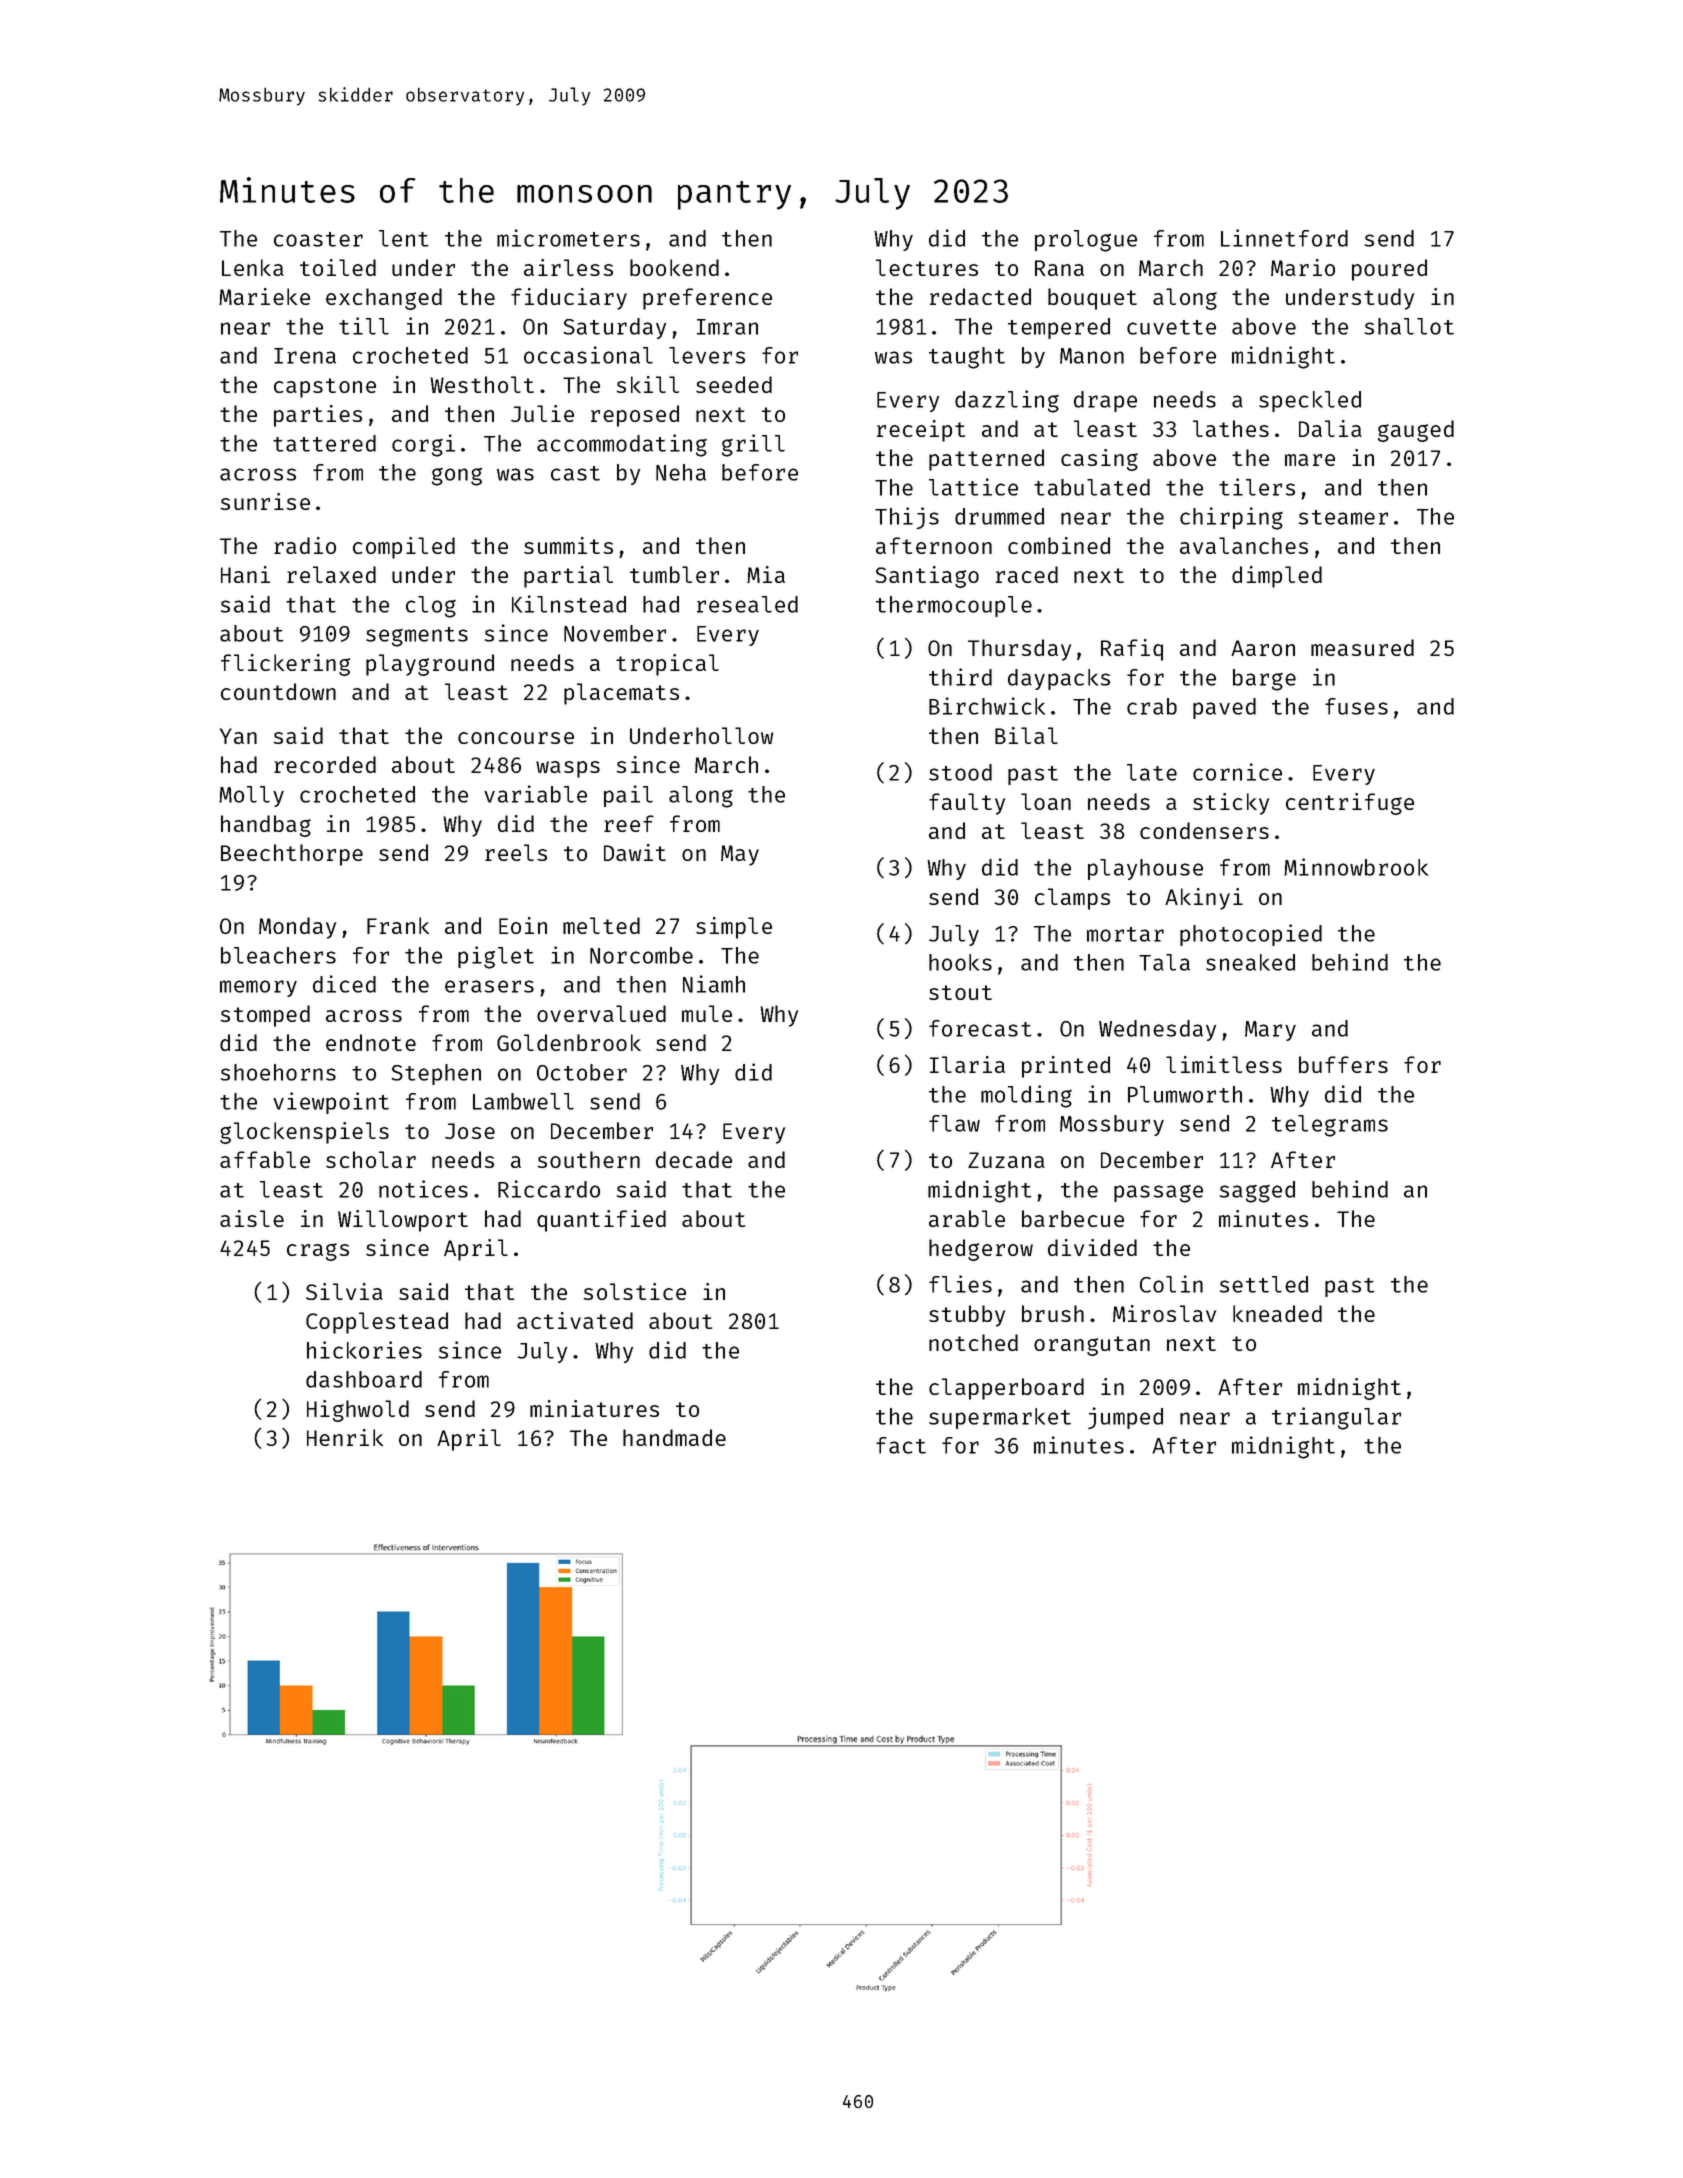 The image size is (1683, 2178). What do you see at coordinates (1171, 327) in the image?
I see `cuvette` at bounding box center [1171, 327].
